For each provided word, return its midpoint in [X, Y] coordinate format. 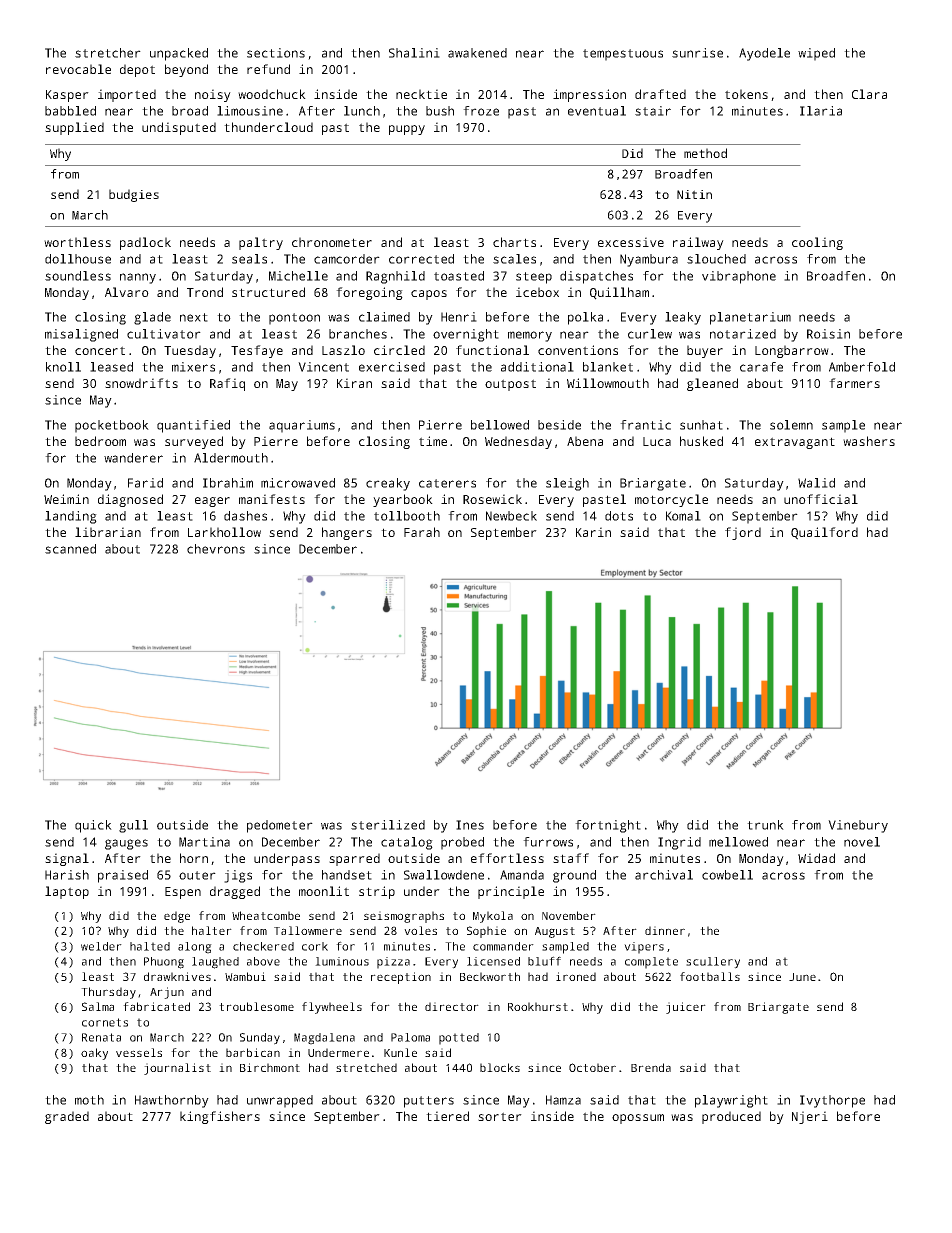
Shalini [414, 53]
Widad [816, 858]
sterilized [388, 825]
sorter [500, 1116]
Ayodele [764, 54]
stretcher [108, 53]
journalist [177, 1069]
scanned [70, 549]
